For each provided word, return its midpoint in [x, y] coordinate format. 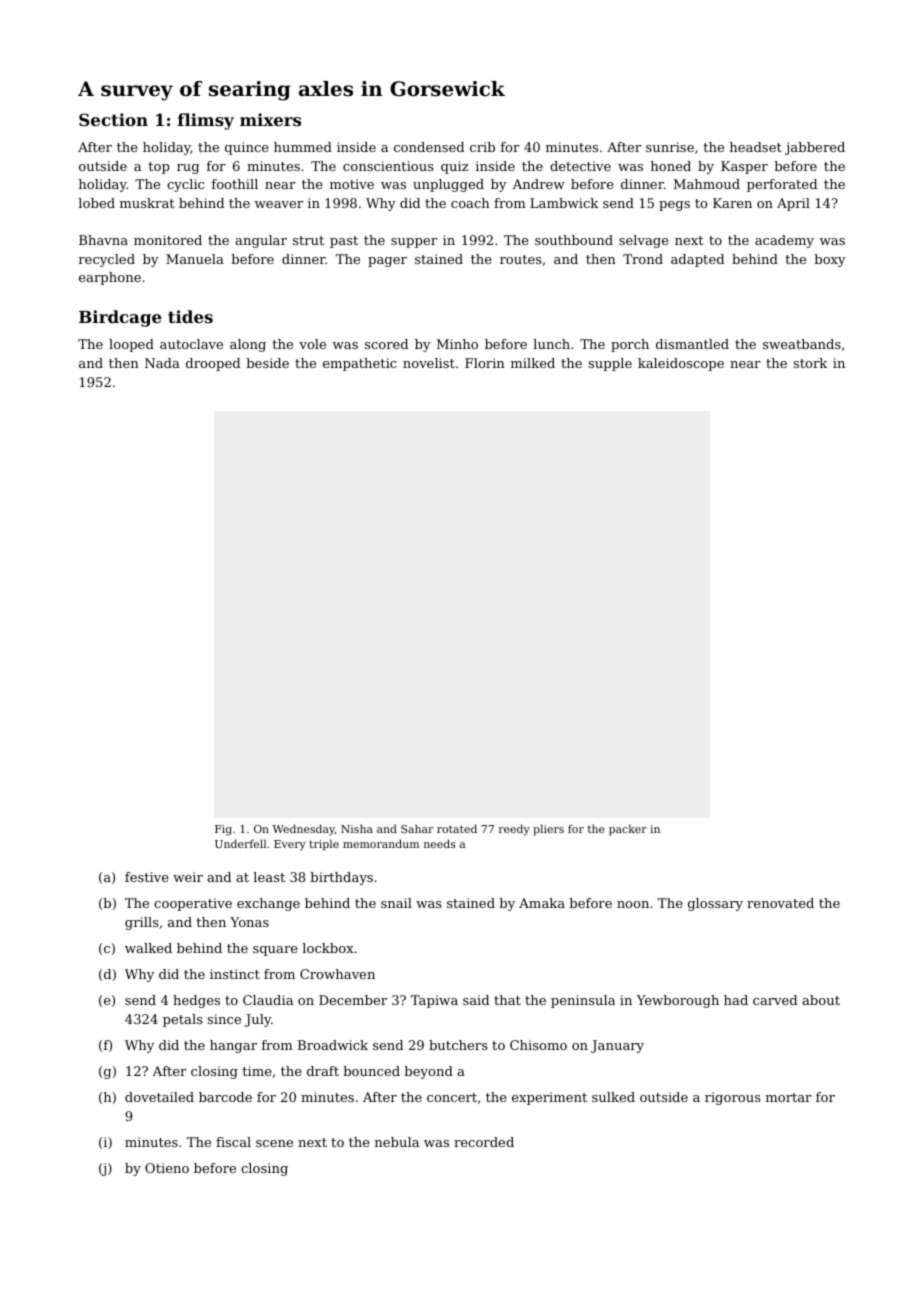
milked [533, 363]
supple [610, 364]
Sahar [417, 828]
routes [521, 259]
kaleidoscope [681, 364]
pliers [548, 830]
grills [142, 923]
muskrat [147, 203]
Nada [162, 363]
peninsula [583, 1001]
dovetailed [159, 1097]
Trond [643, 259]
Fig [223, 830]
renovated [780, 903]
